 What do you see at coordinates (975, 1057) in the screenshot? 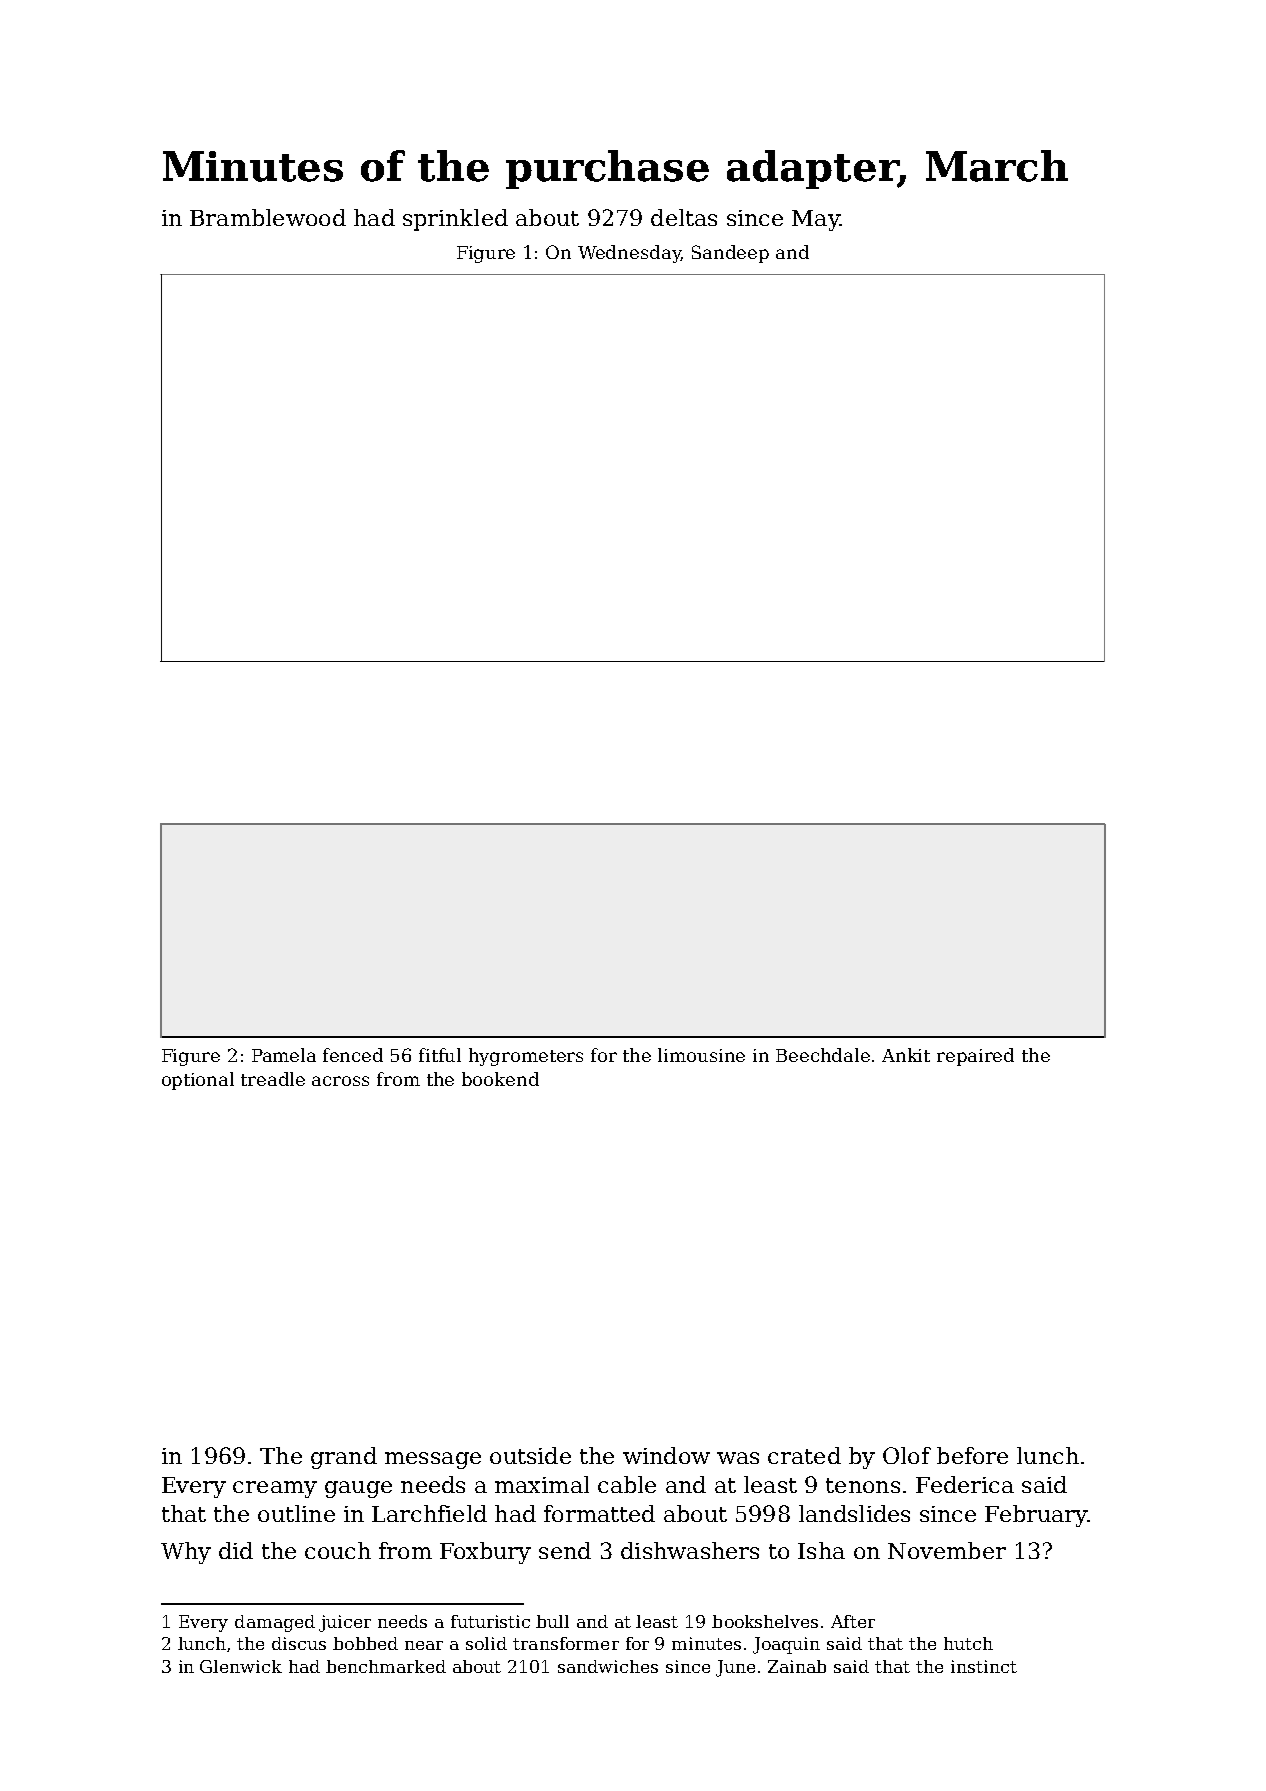
I see `repaired` at bounding box center [975, 1057].
